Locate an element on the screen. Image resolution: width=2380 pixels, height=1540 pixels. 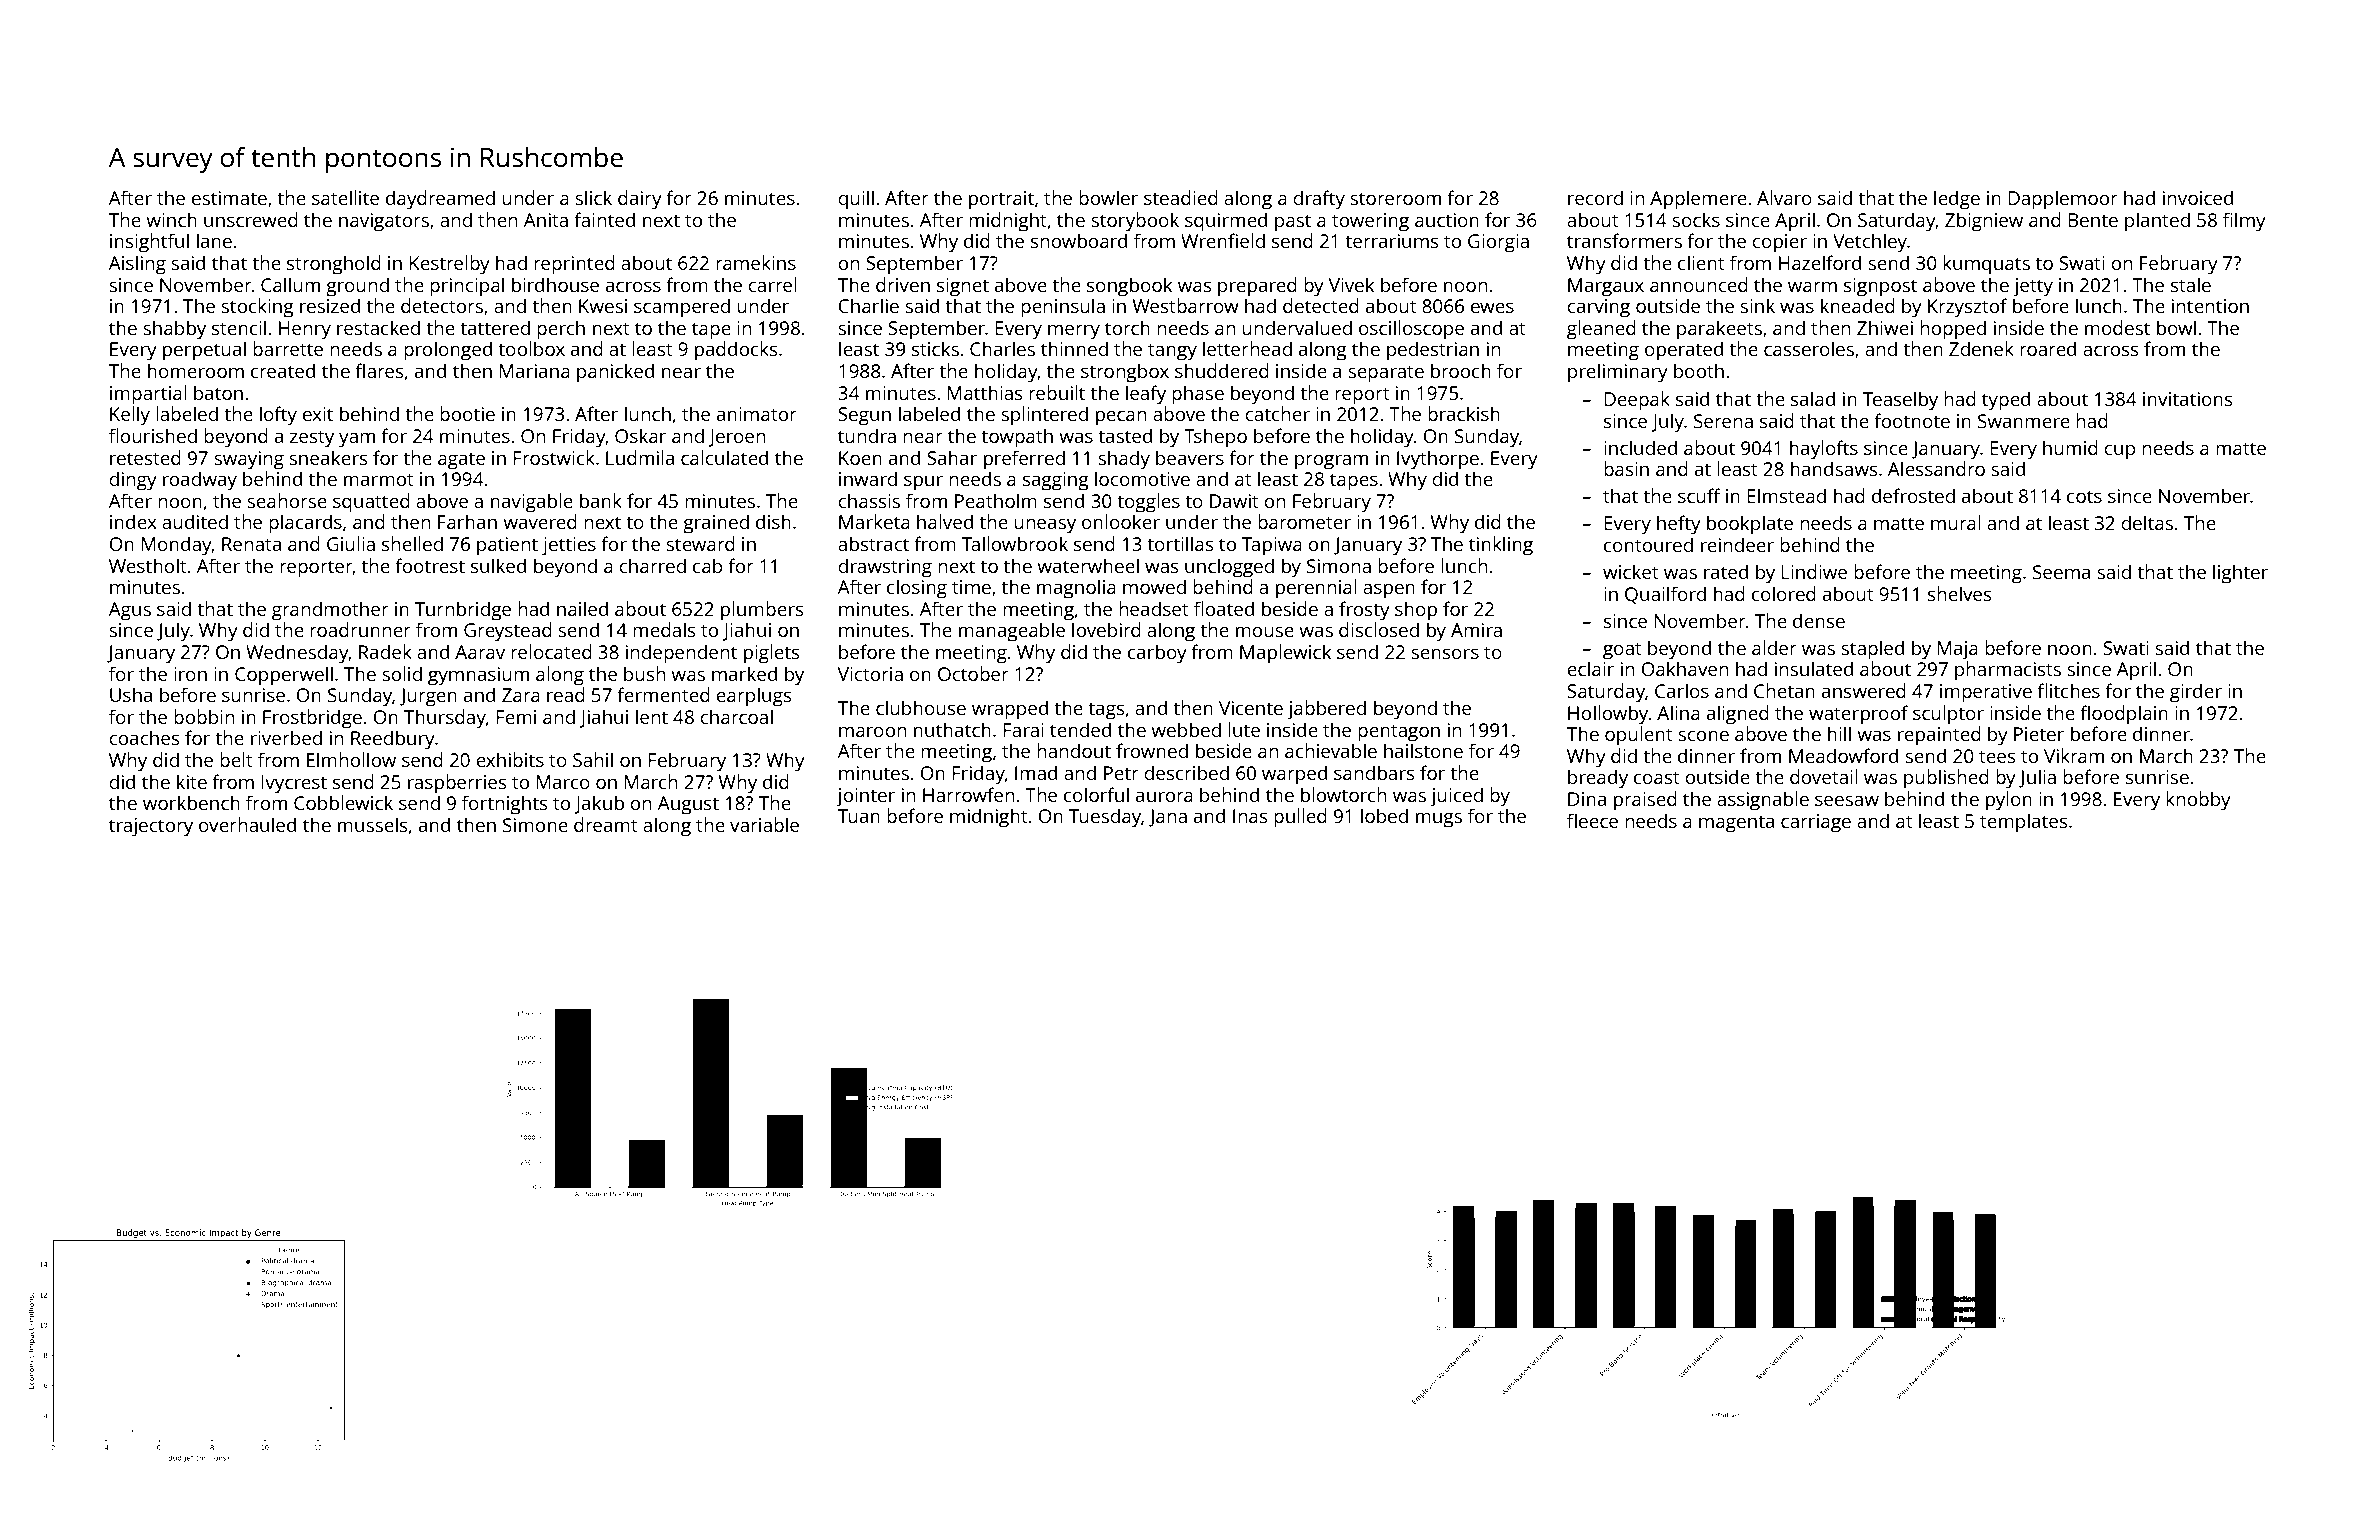
Tapiwa is located at coordinates (1272, 546).
